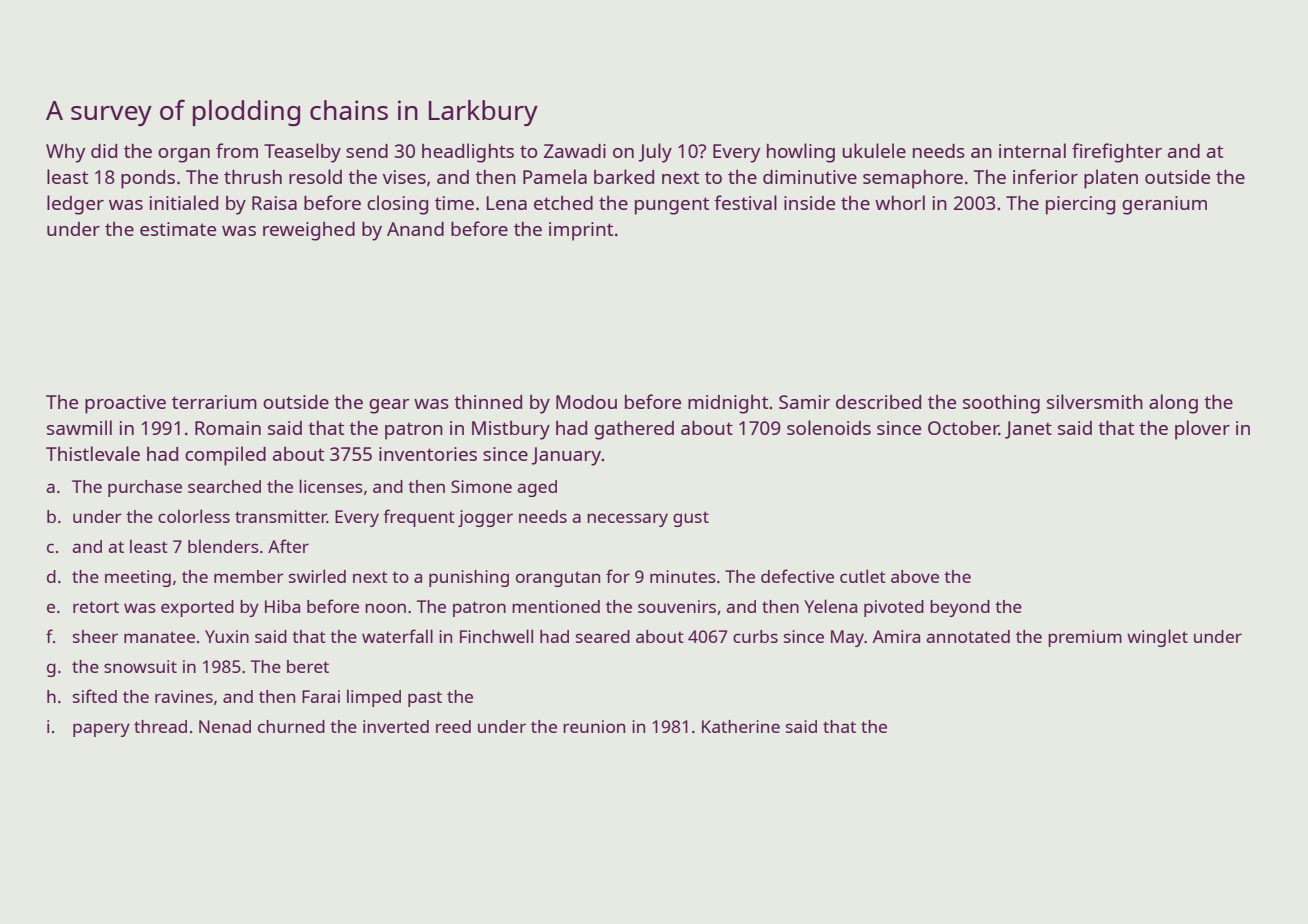 This screenshot has width=1308, height=924. Describe the element at coordinates (960, 608) in the screenshot. I see `beyond` at that location.
